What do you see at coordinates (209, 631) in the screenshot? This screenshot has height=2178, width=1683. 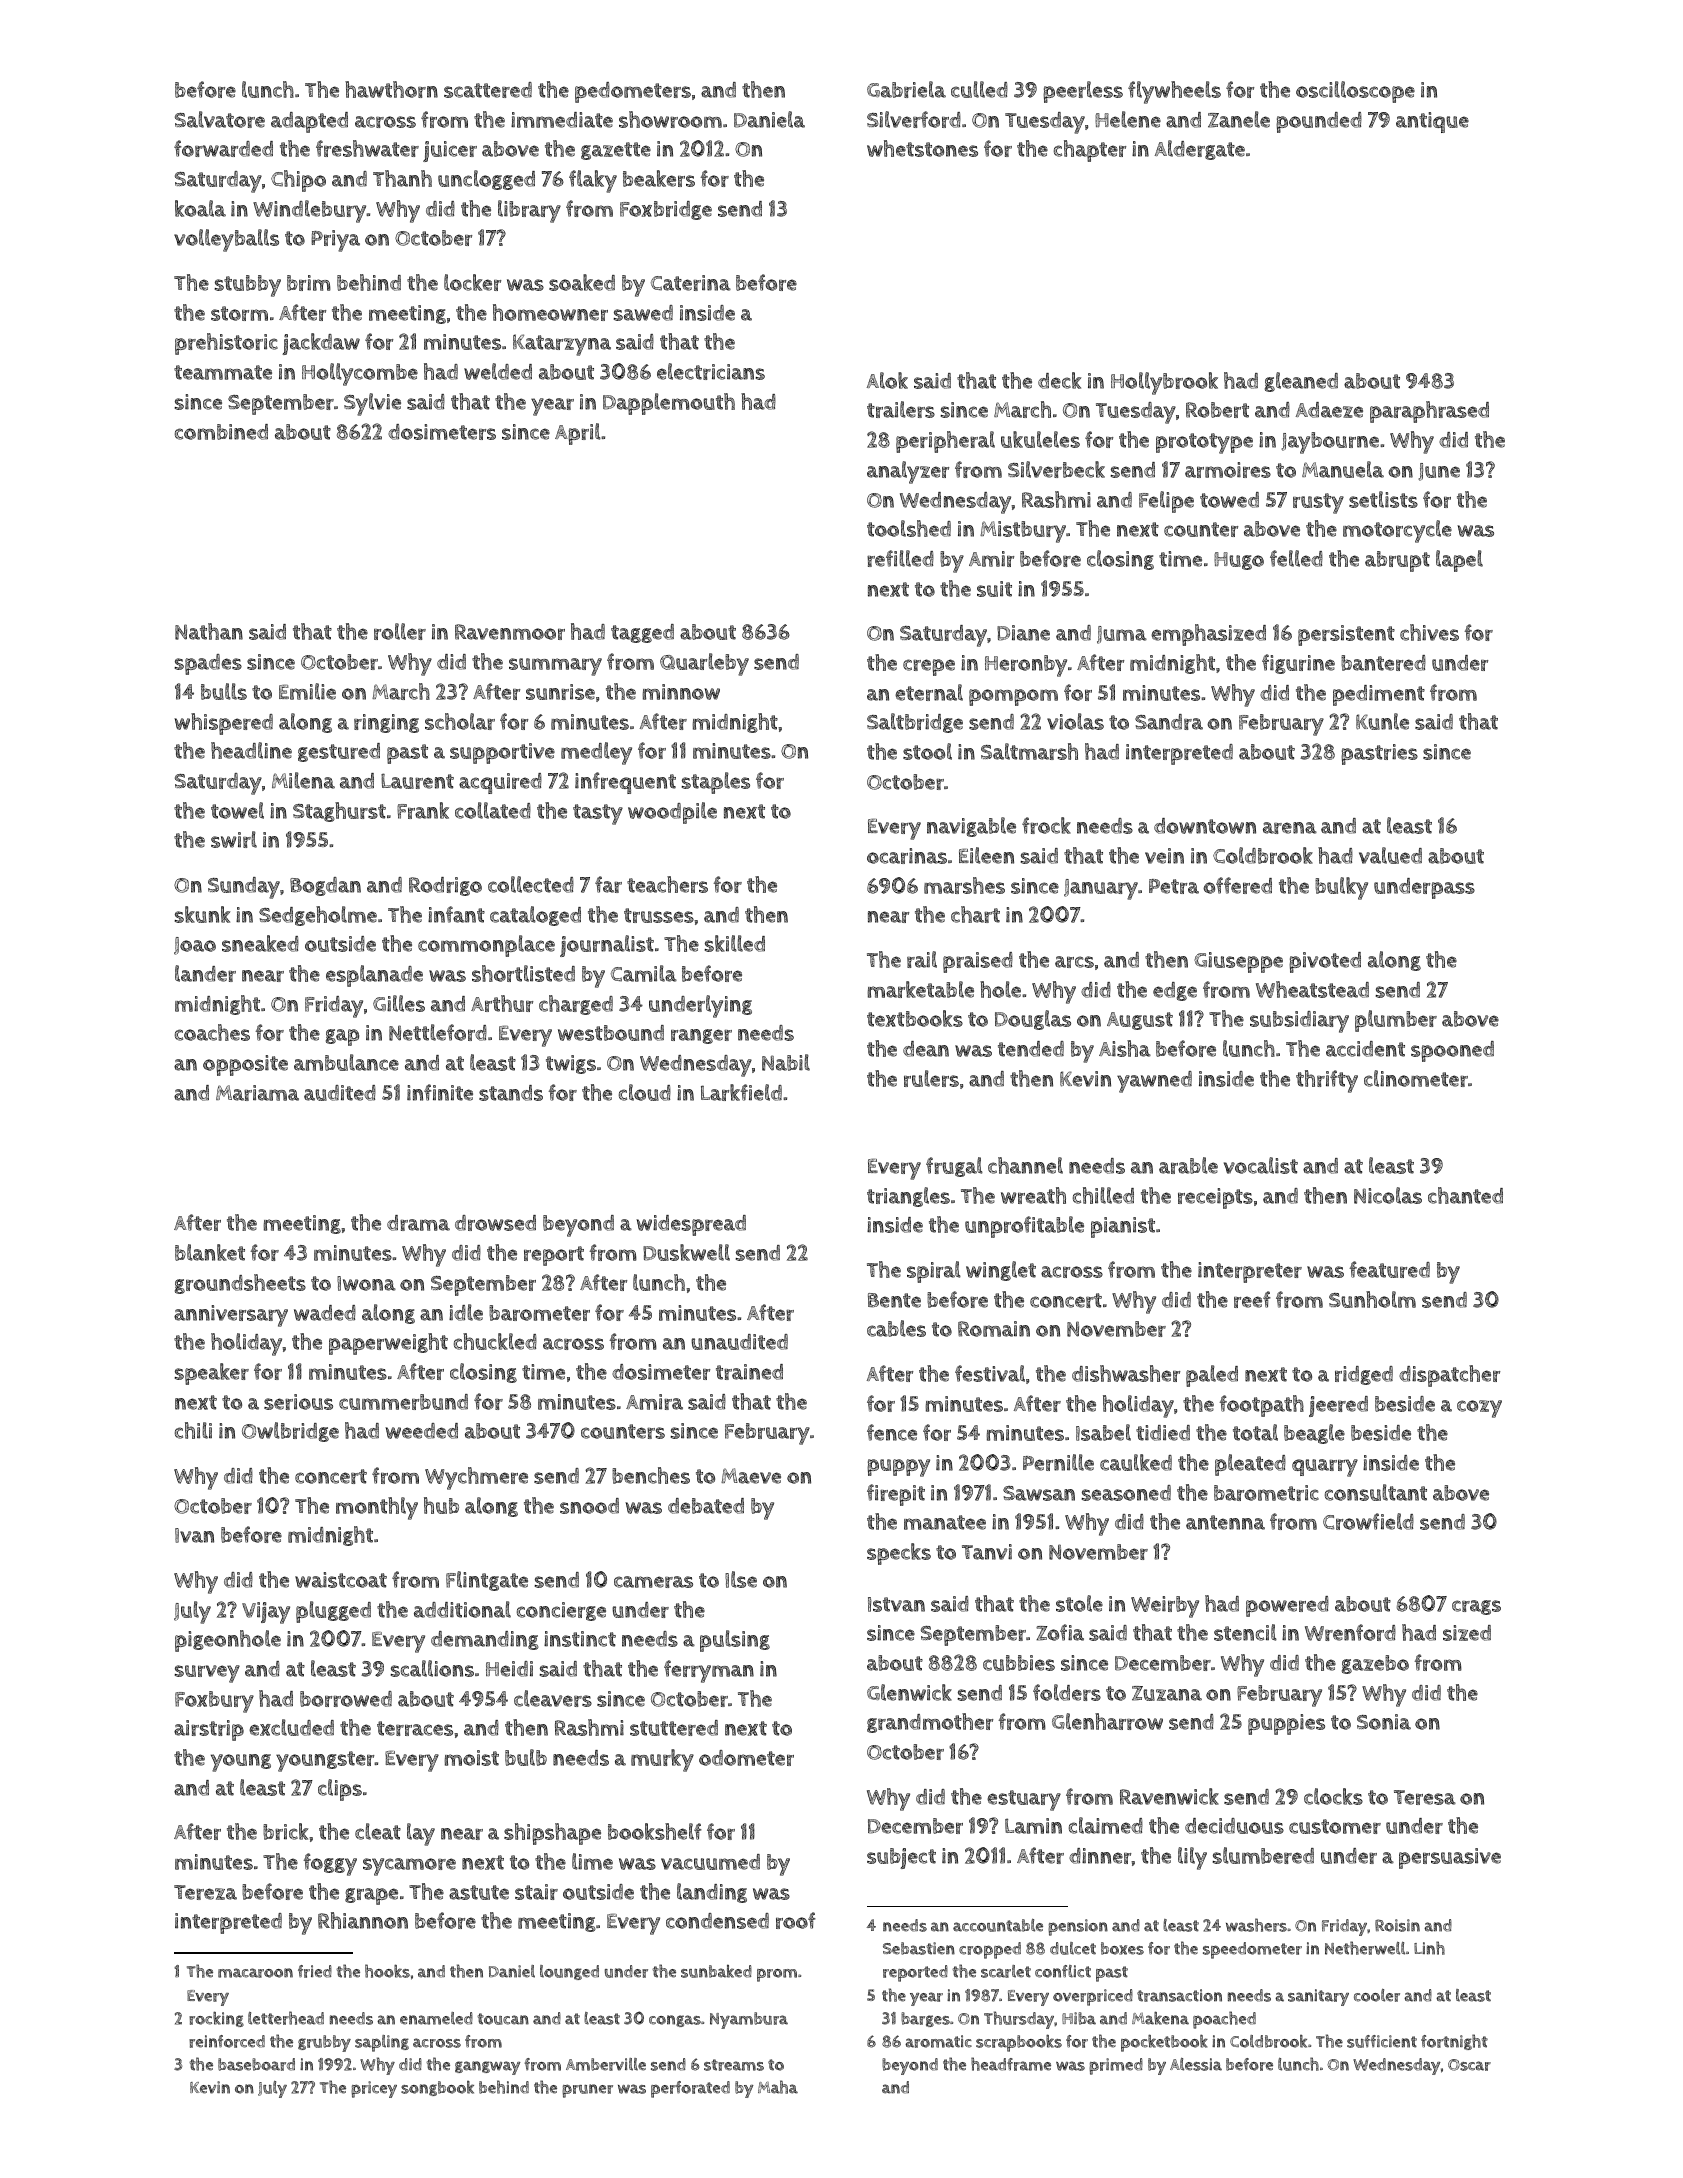 I see `Nathan` at bounding box center [209, 631].
